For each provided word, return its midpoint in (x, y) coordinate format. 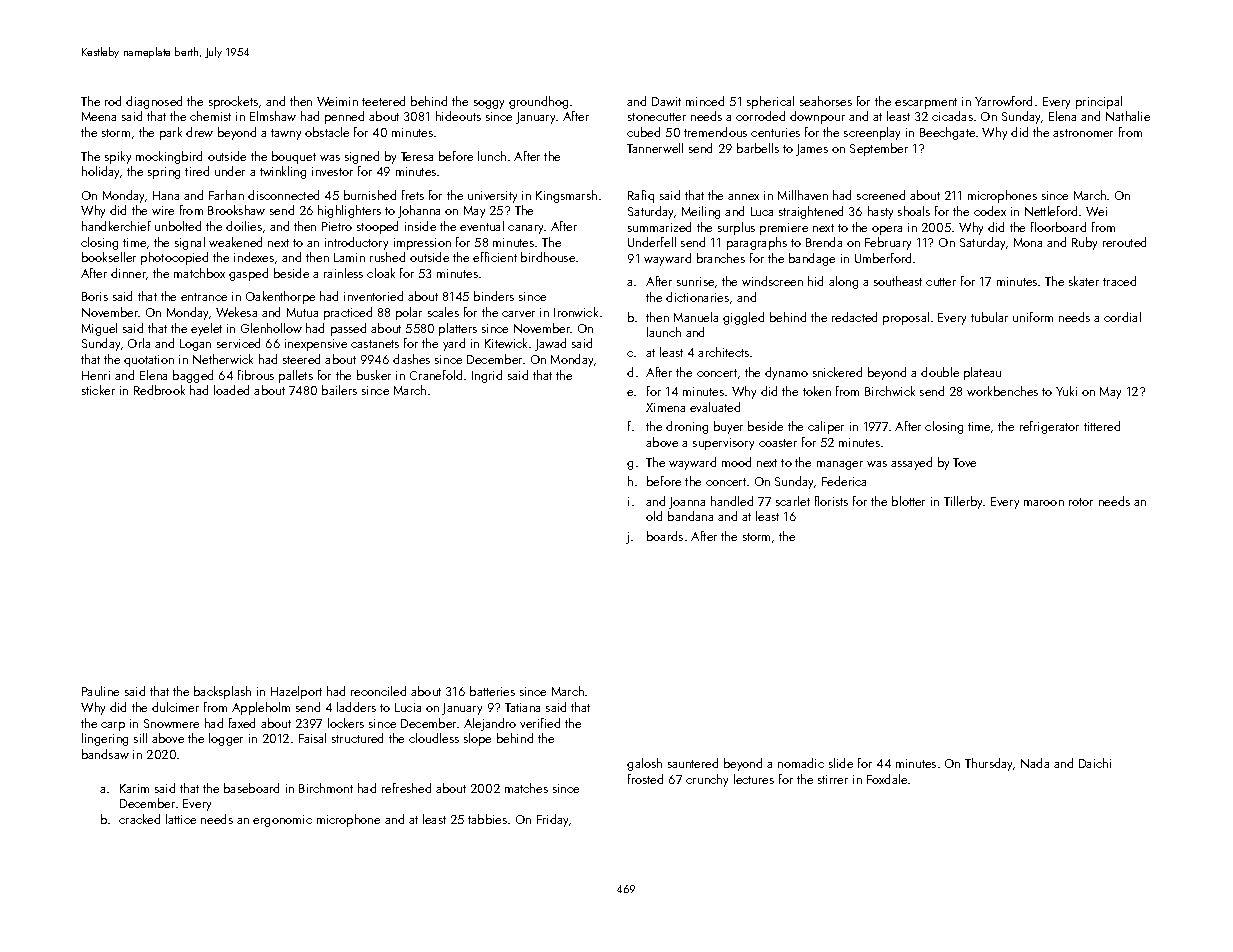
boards (665, 536)
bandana (690, 516)
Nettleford (1051, 211)
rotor (1081, 502)
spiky (118, 157)
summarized (659, 227)
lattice (181, 819)
